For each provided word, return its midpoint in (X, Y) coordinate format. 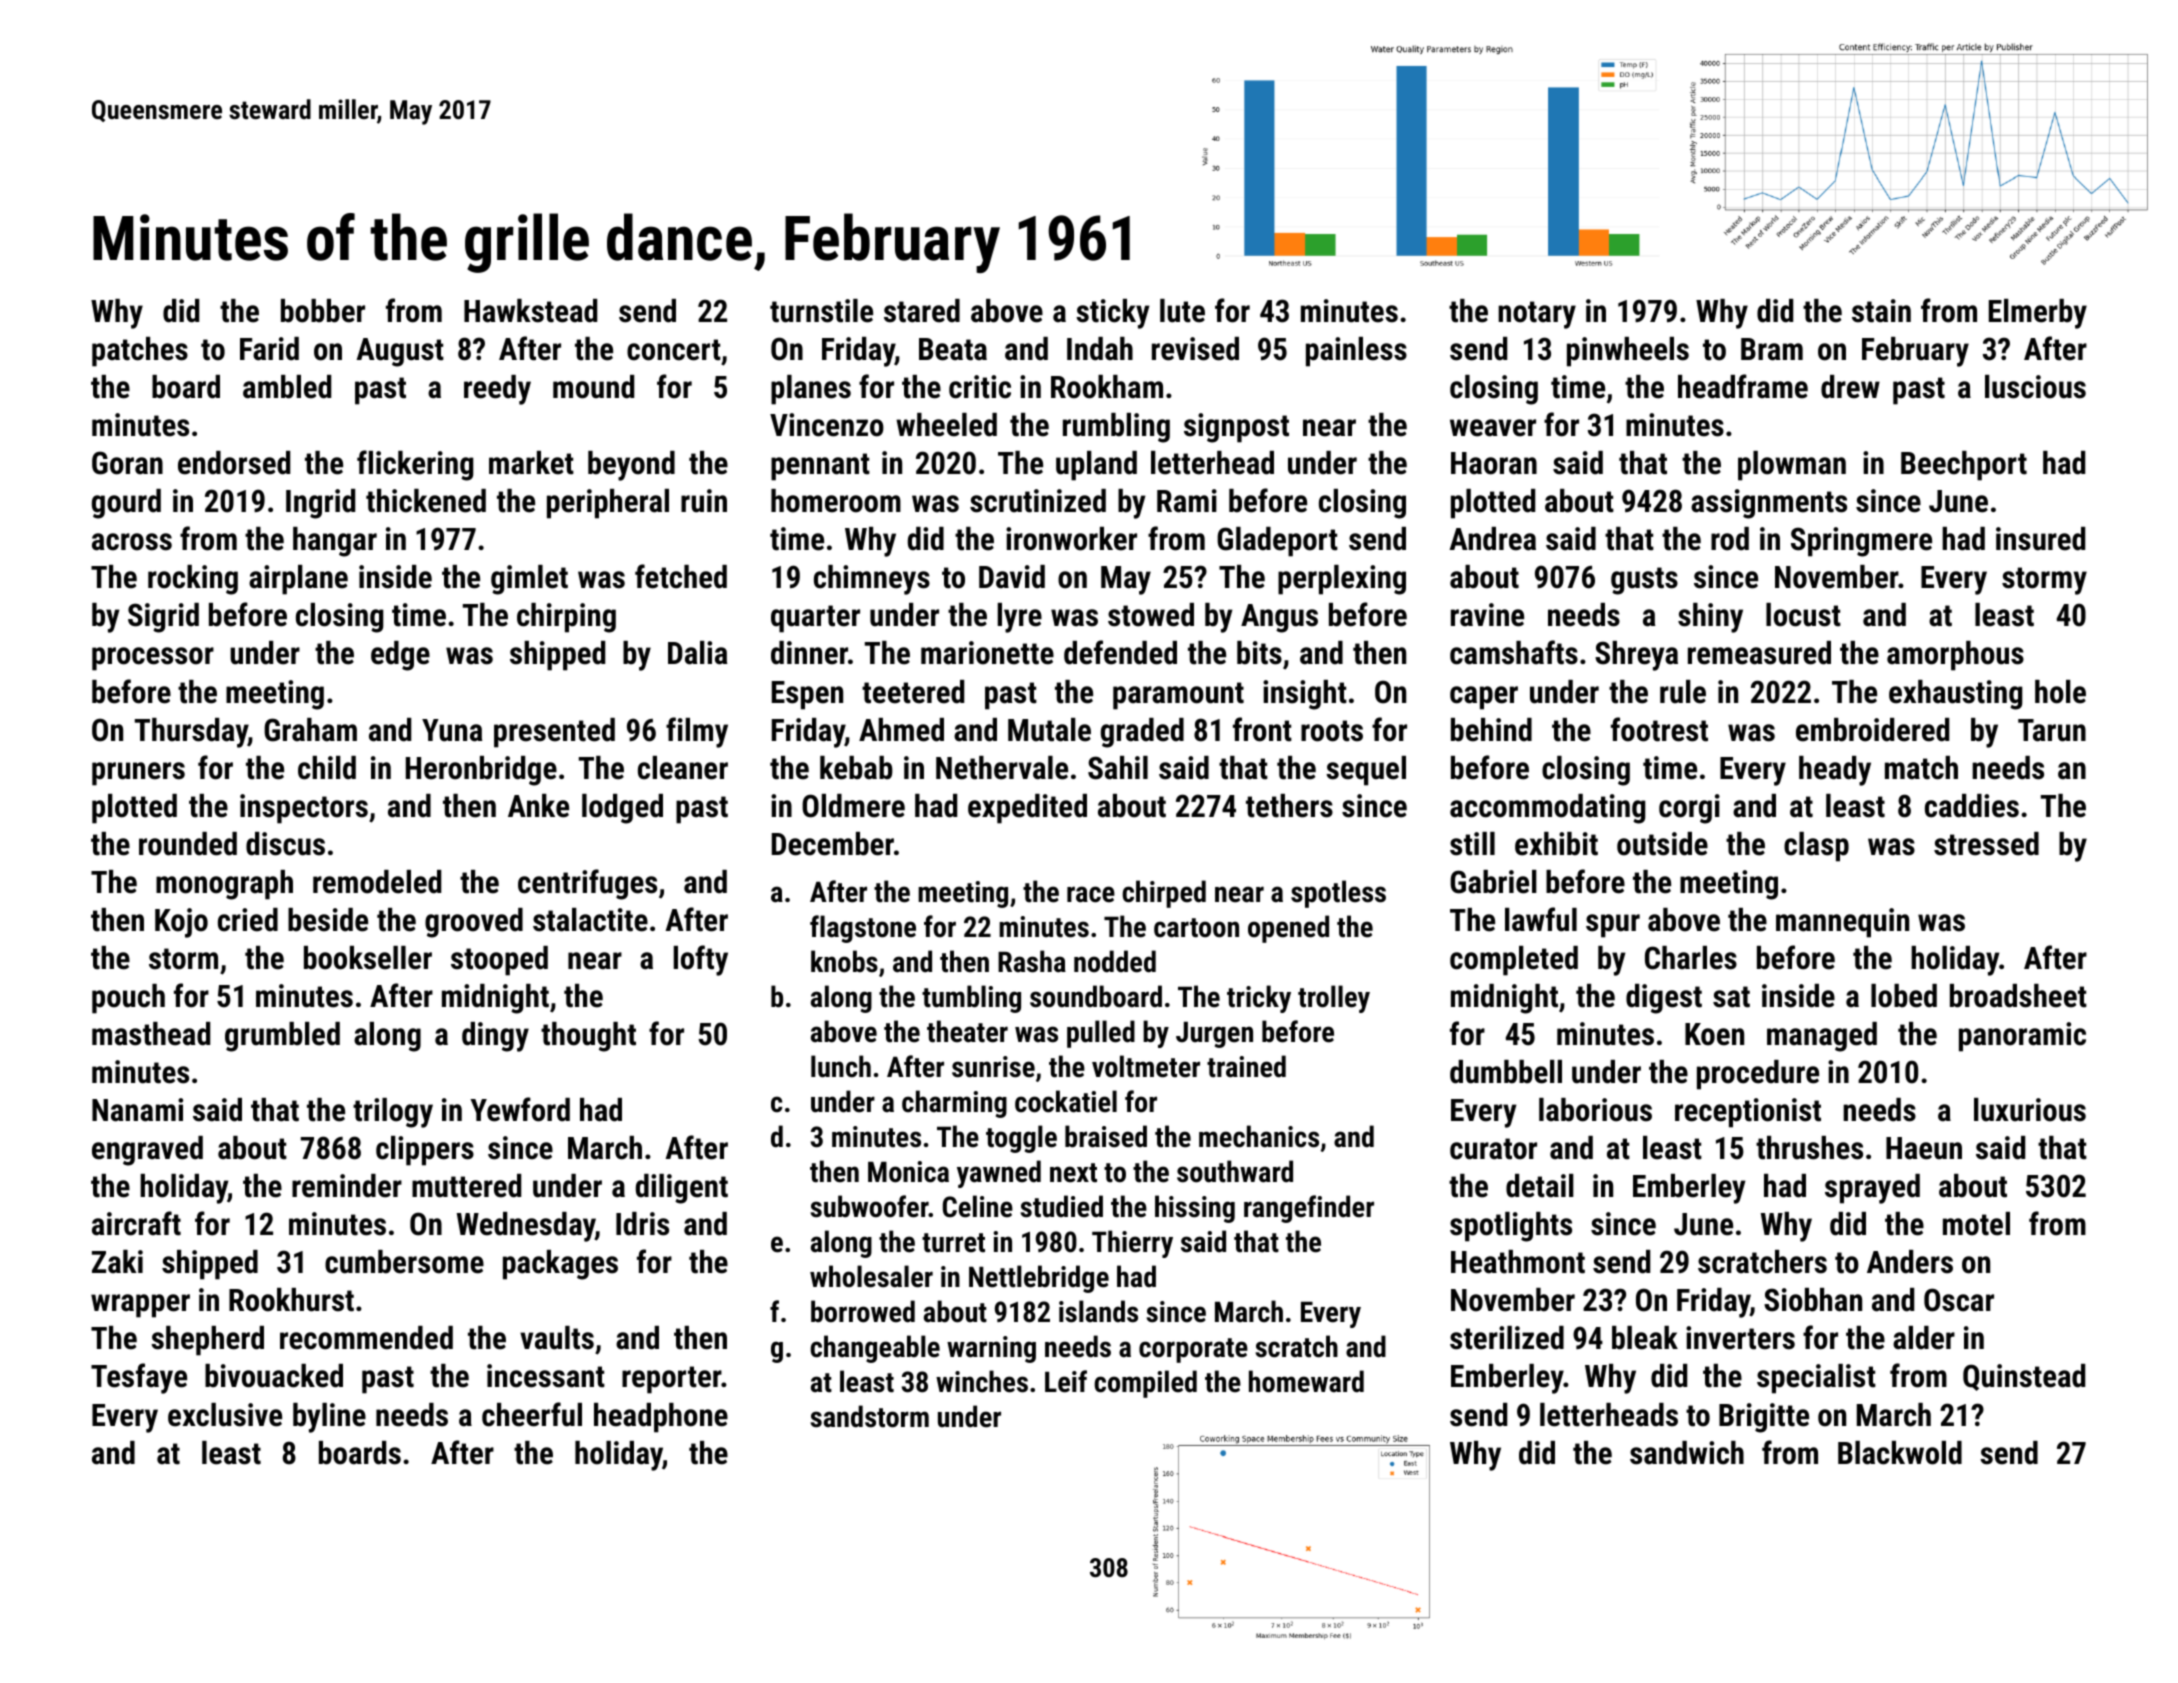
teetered (913, 692)
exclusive (225, 1415)
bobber (323, 311)
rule (1683, 692)
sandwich (1687, 1453)
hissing (1195, 1209)
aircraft (136, 1223)
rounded (188, 844)
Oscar (1959, 1300)
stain (1881, 311)
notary (1537, 315)
